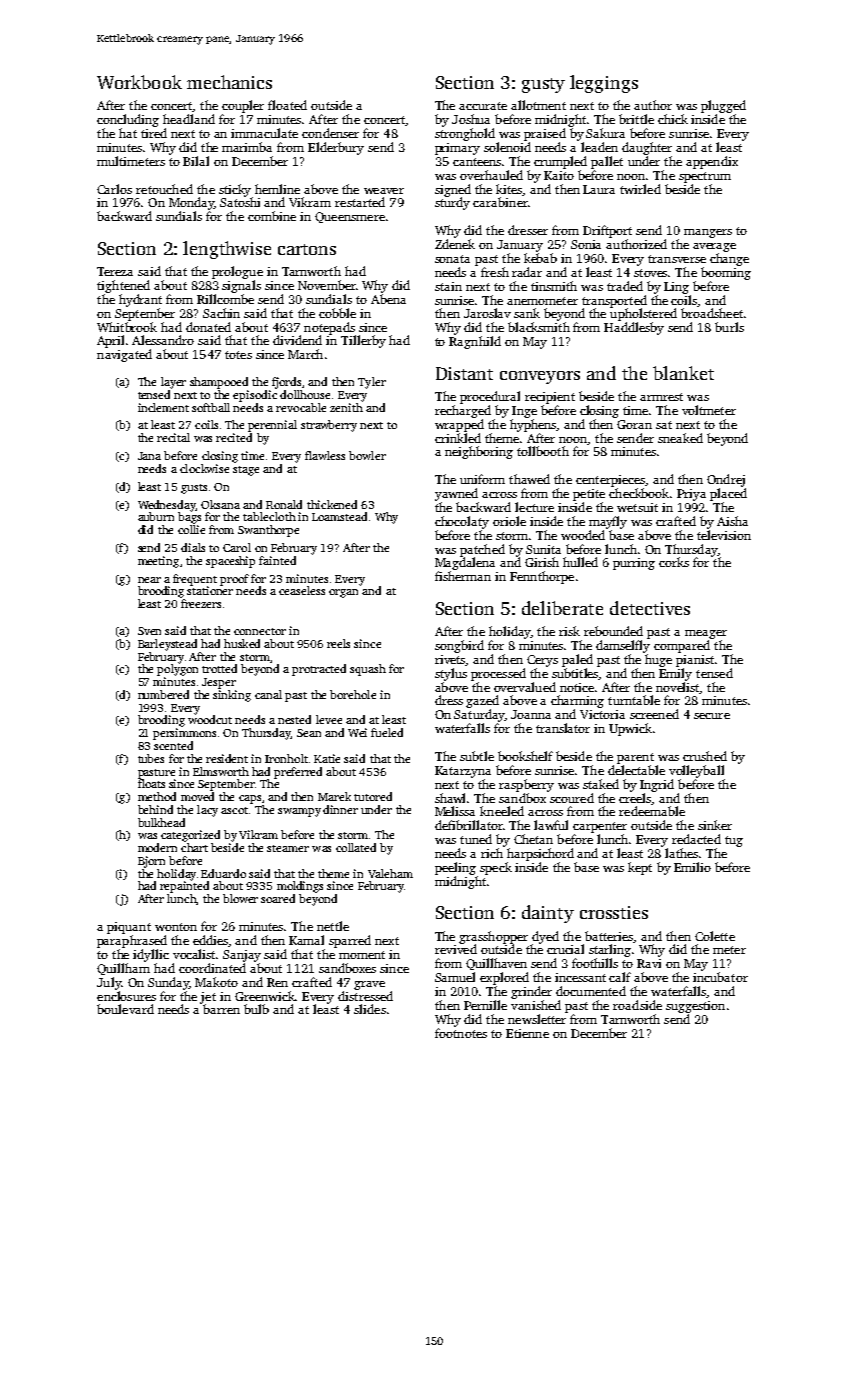 This screenshot has width=849, height=1400. What do you see at coordinates (151, 758) in the screenshot?
I see `tubes` at bounding box center [151, 758].
